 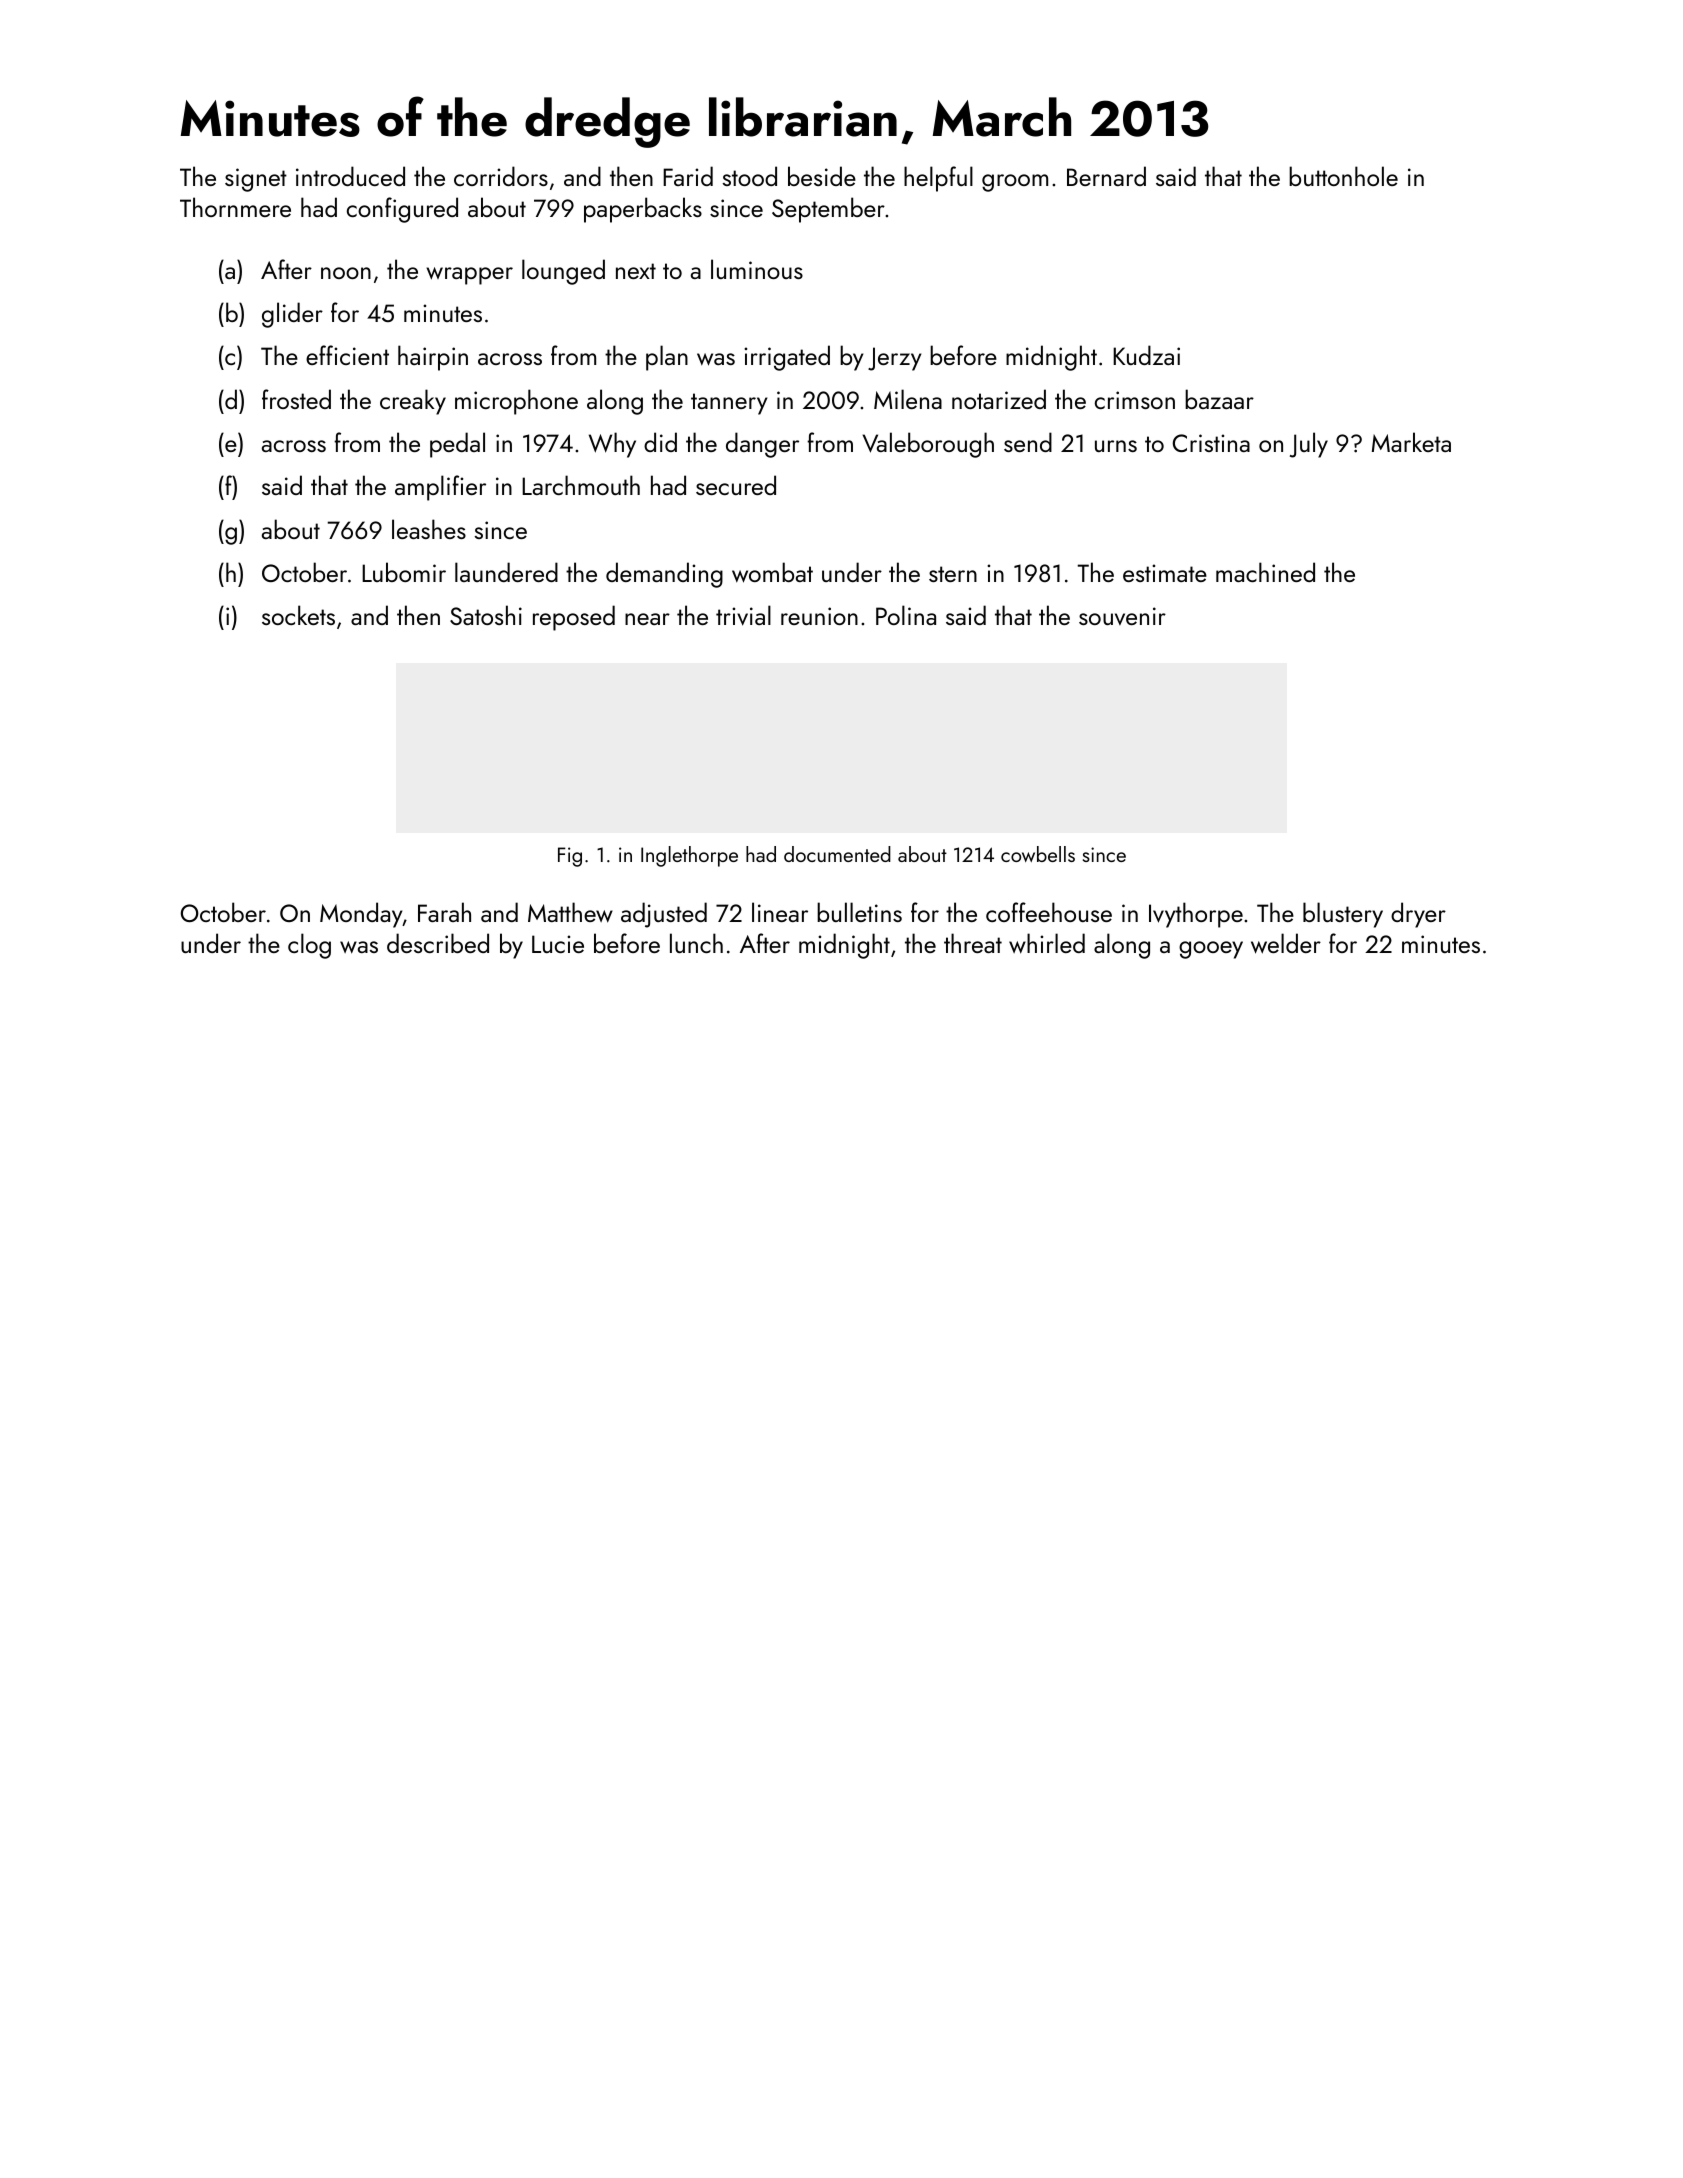 What do you see at coordinates (440, 488) in the screenshot?
I see `amplifier` at bounding box center [440, 488].
